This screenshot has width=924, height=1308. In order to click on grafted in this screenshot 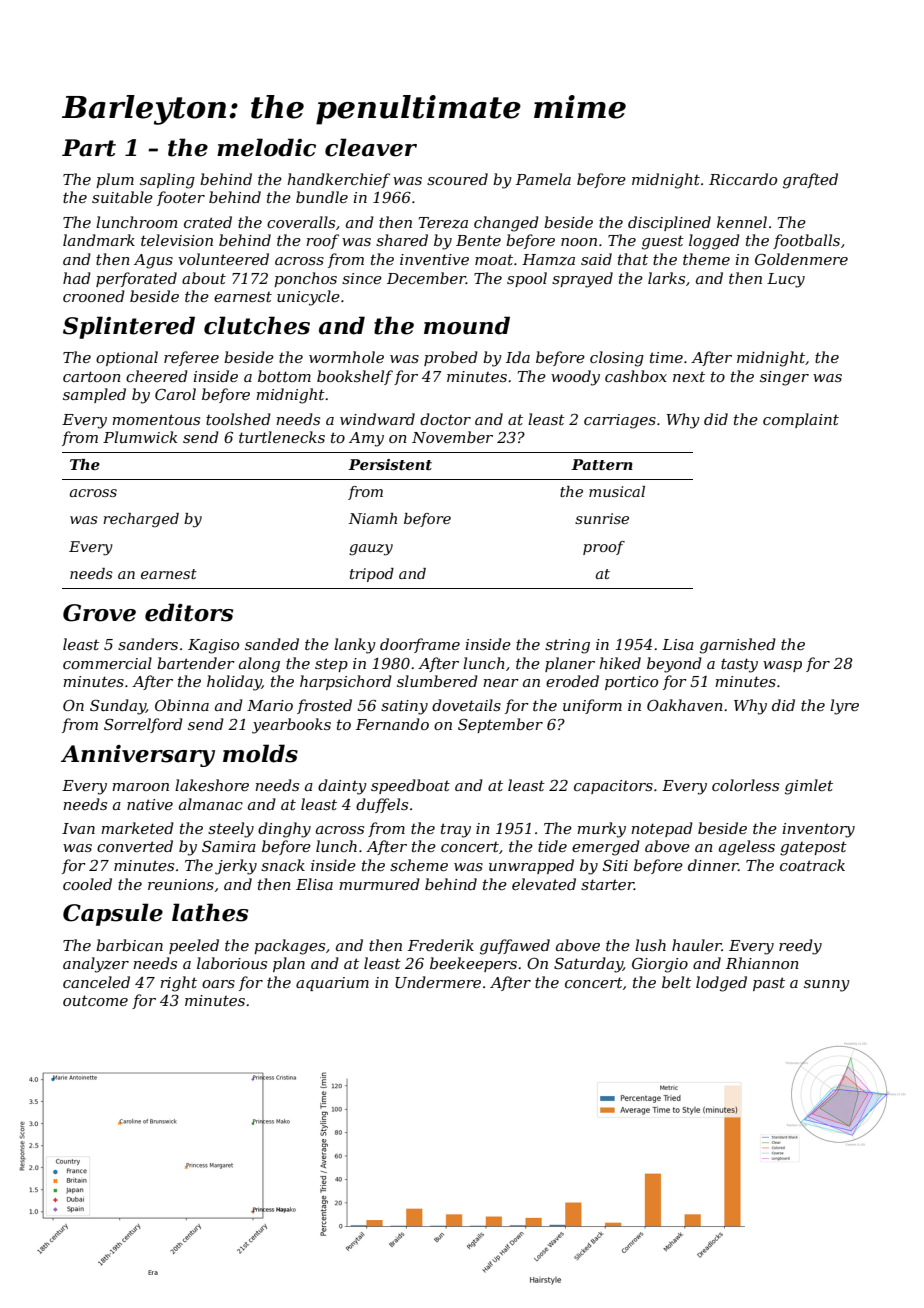, I will do `click(810, 181)`.
